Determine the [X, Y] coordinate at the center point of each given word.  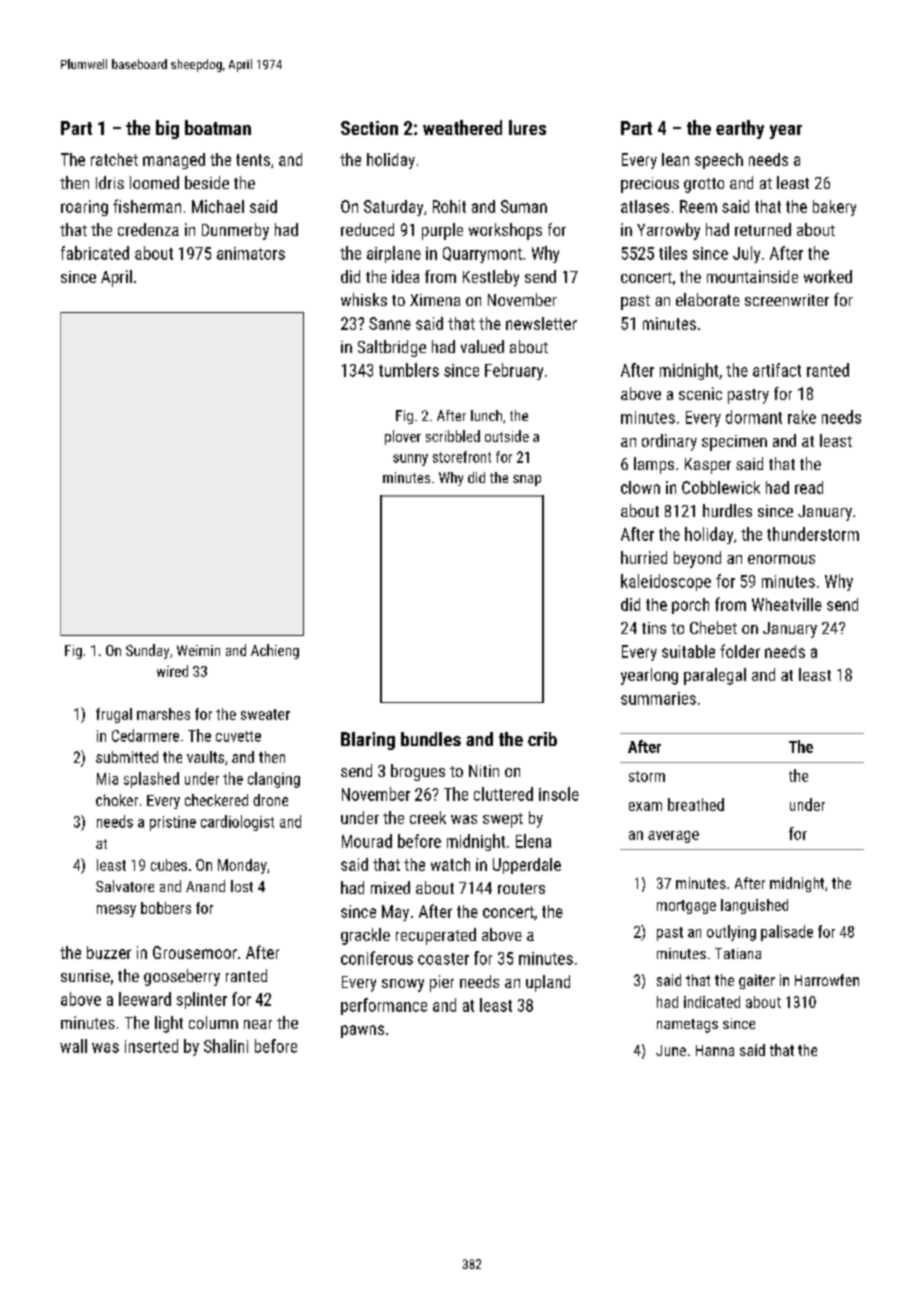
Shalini [226, 1046]
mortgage [686, 907]
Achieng [275, 651]
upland [548, 983]
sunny [410, 460]
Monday [242, 866]
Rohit [449, 206]
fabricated [95, 253]
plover [403, 437]
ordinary [669, 442]
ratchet [114, 159]
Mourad [367, 841]
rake [802, 417]
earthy [740, 129]
